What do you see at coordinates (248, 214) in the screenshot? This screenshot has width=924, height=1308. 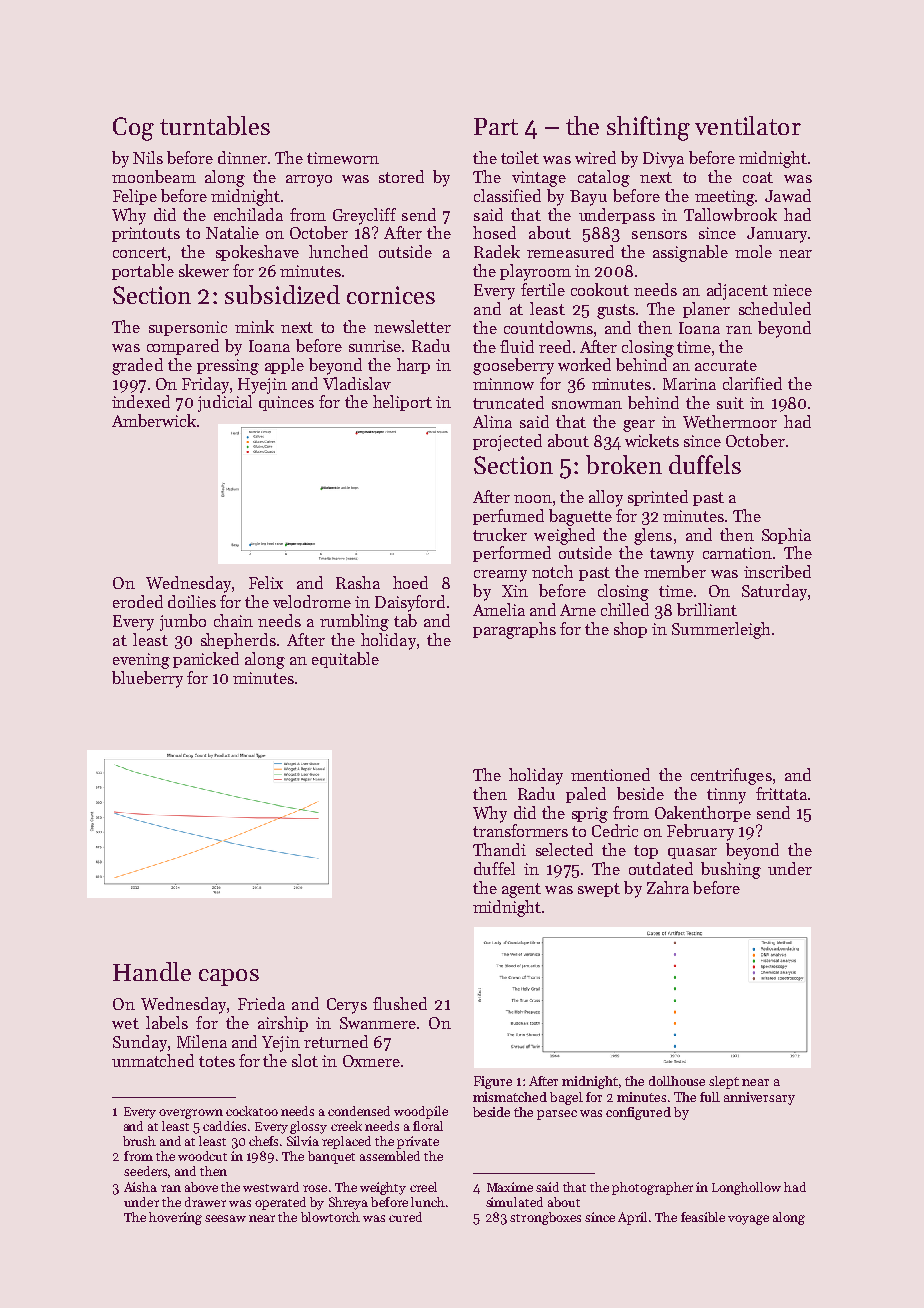 I see `enchilada` at bounding box center [248, 214].
